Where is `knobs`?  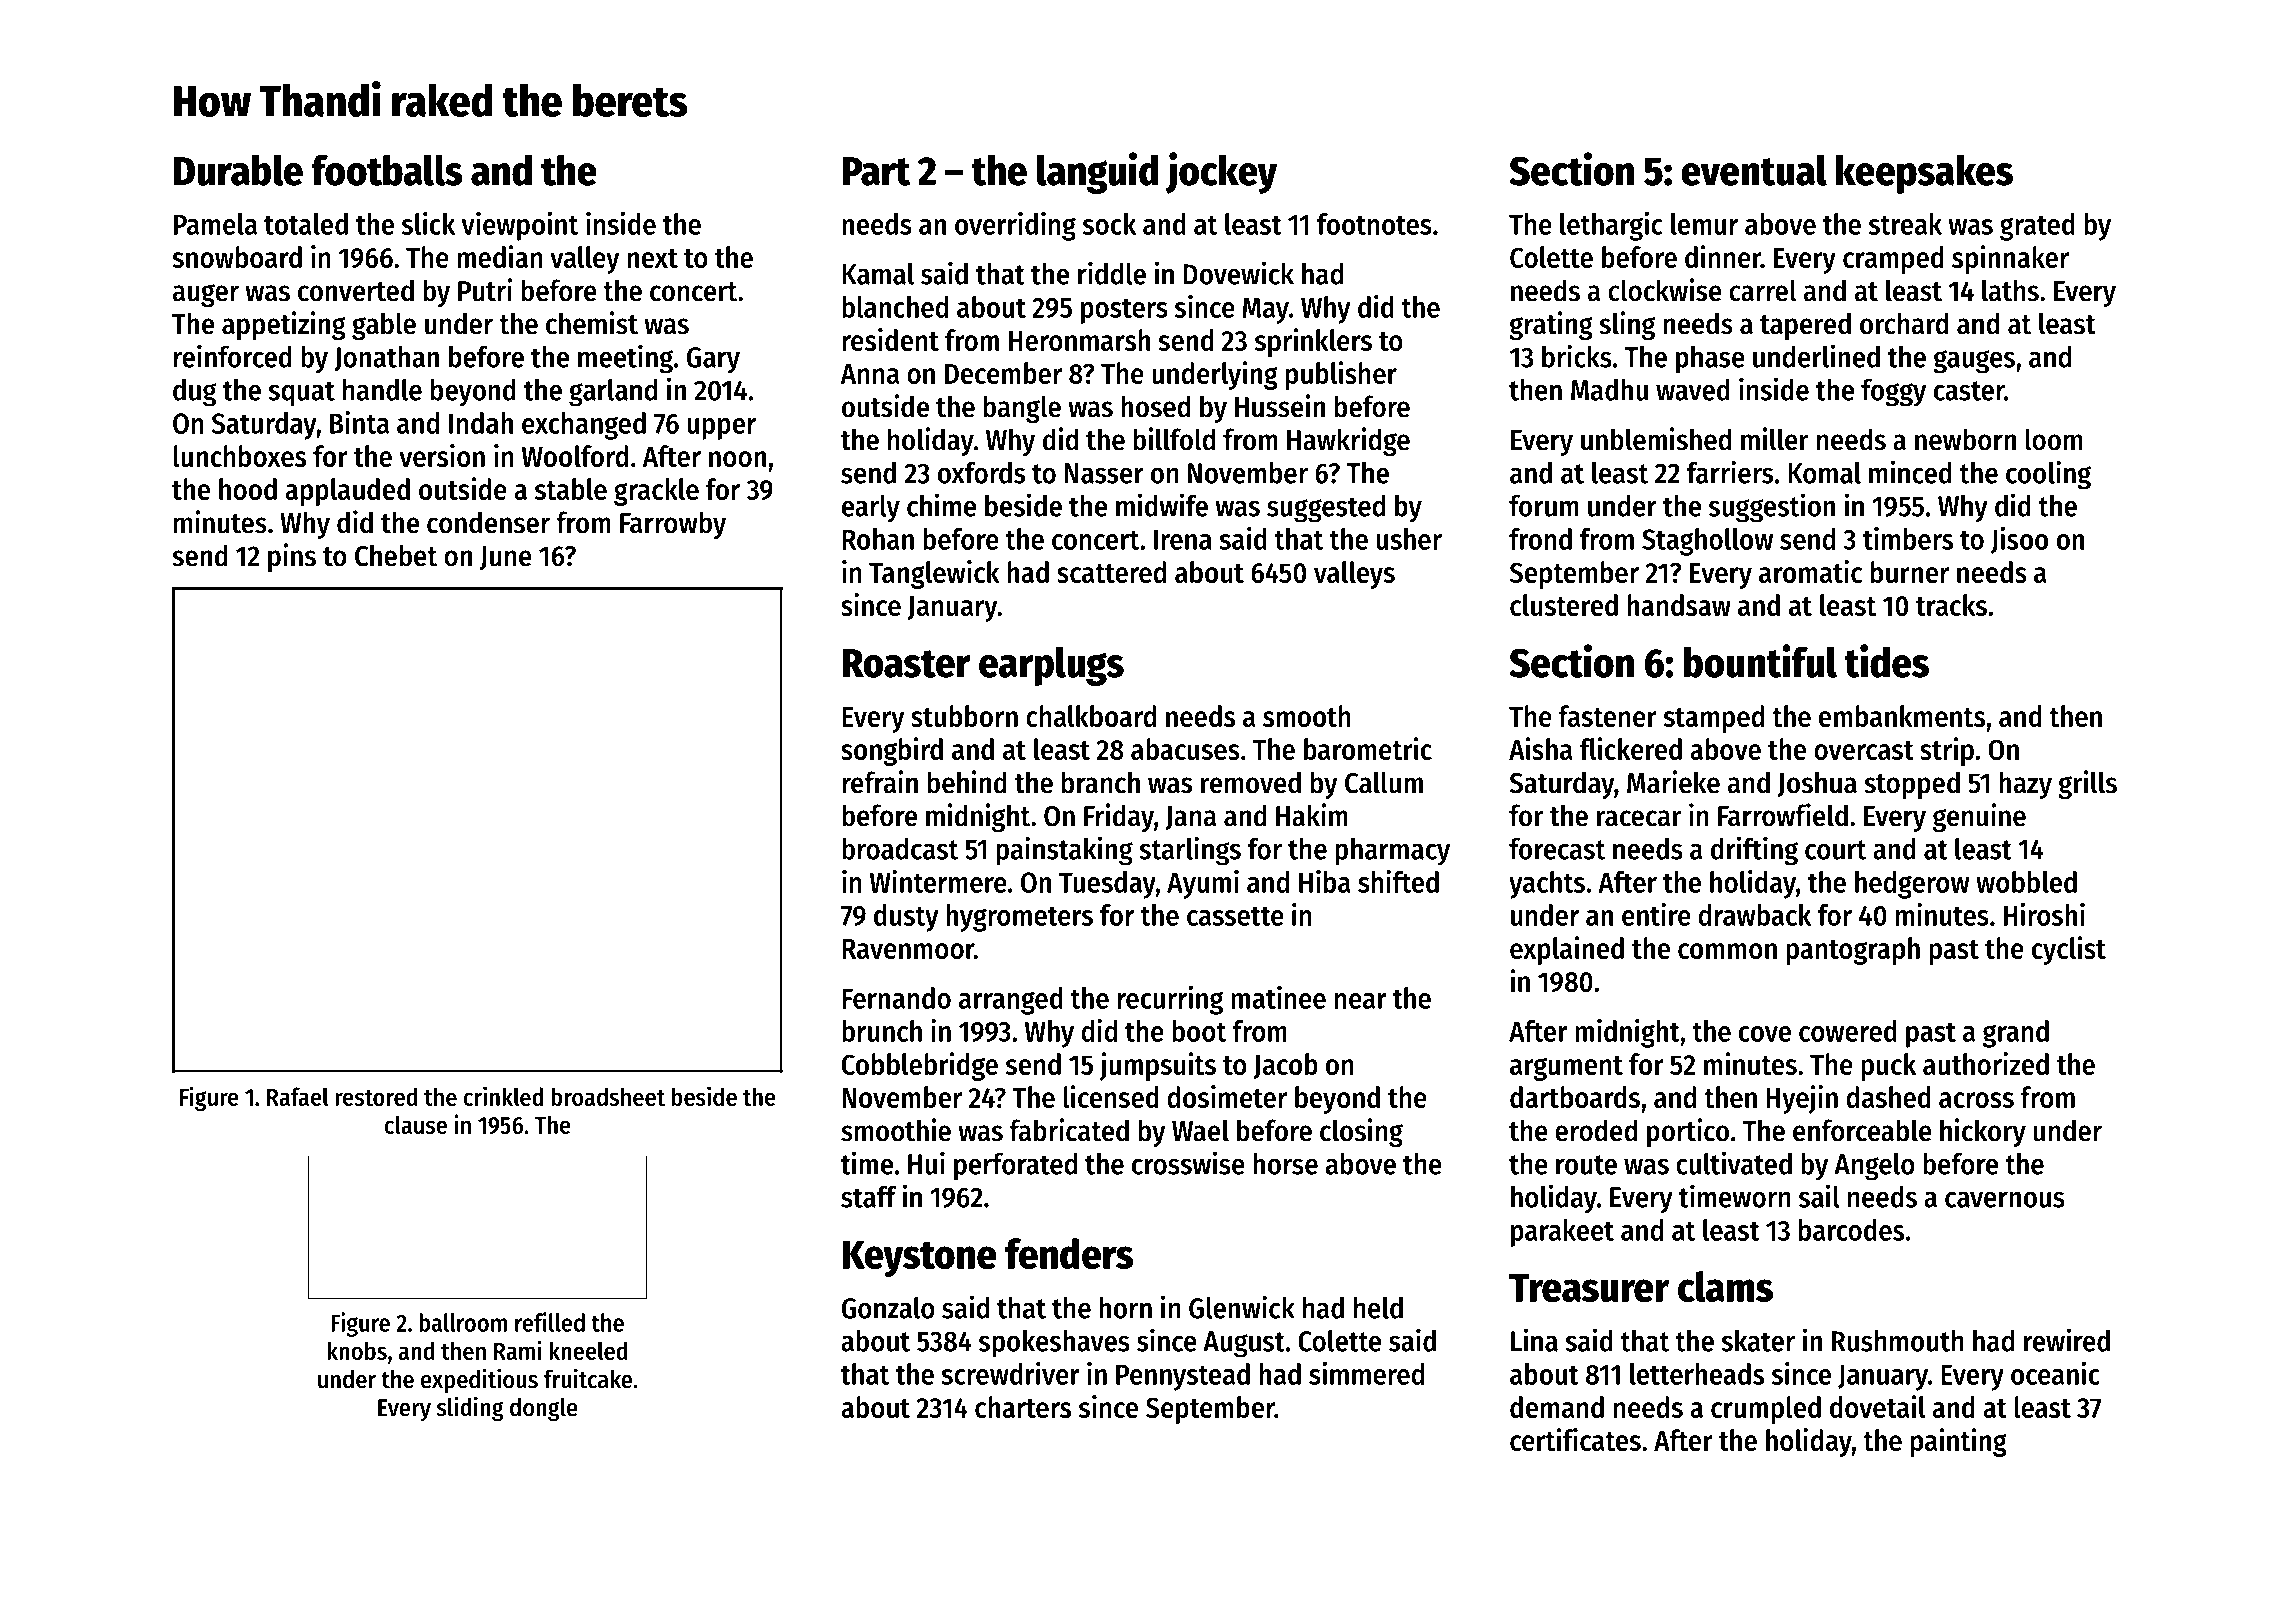
knobs is located at coordinates (357, 1350).
